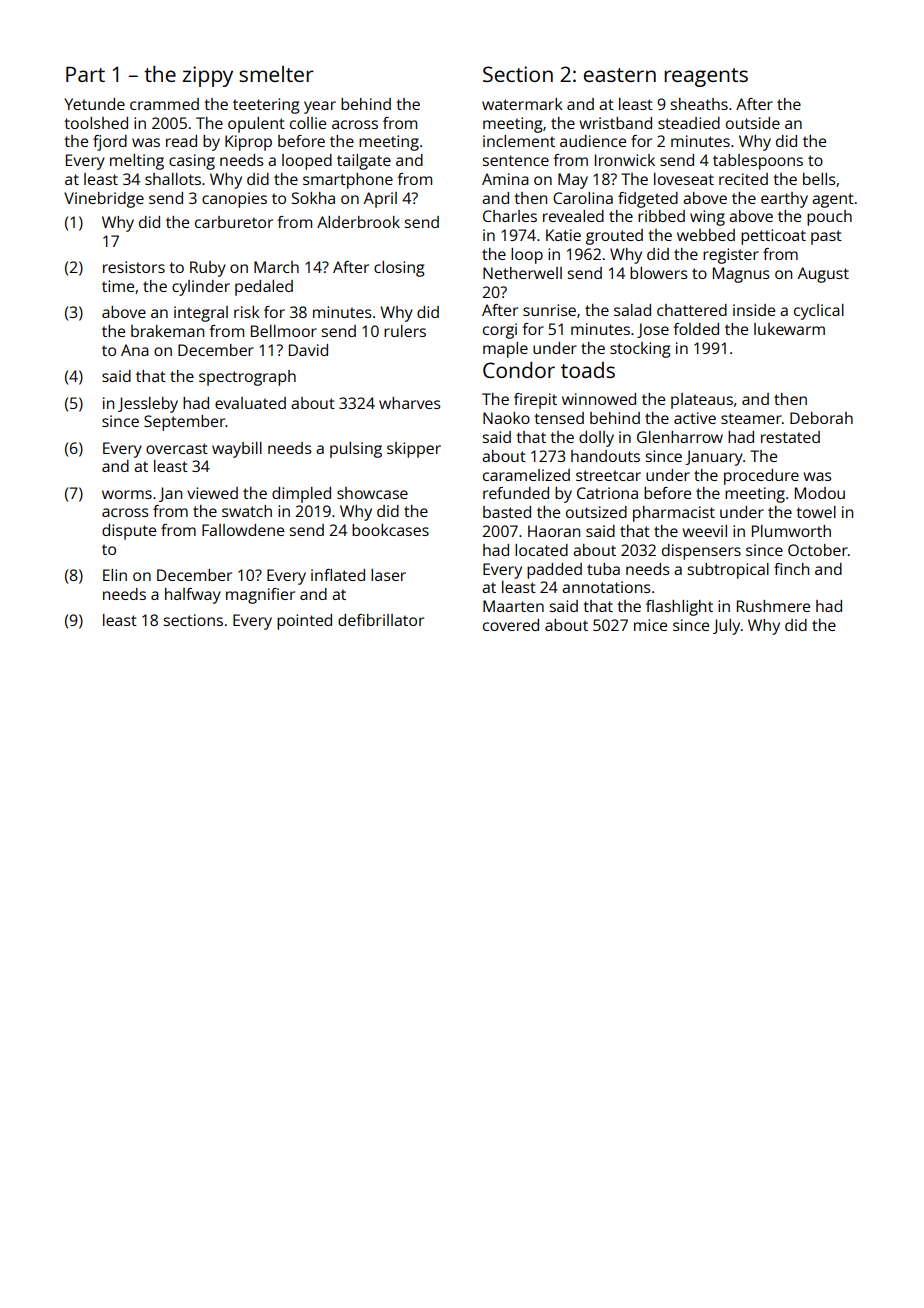 This screenshot has height=1308, width=924. Describe the element at coordinates (338, 575) in the screenshot. I see `inflated` at that location.
